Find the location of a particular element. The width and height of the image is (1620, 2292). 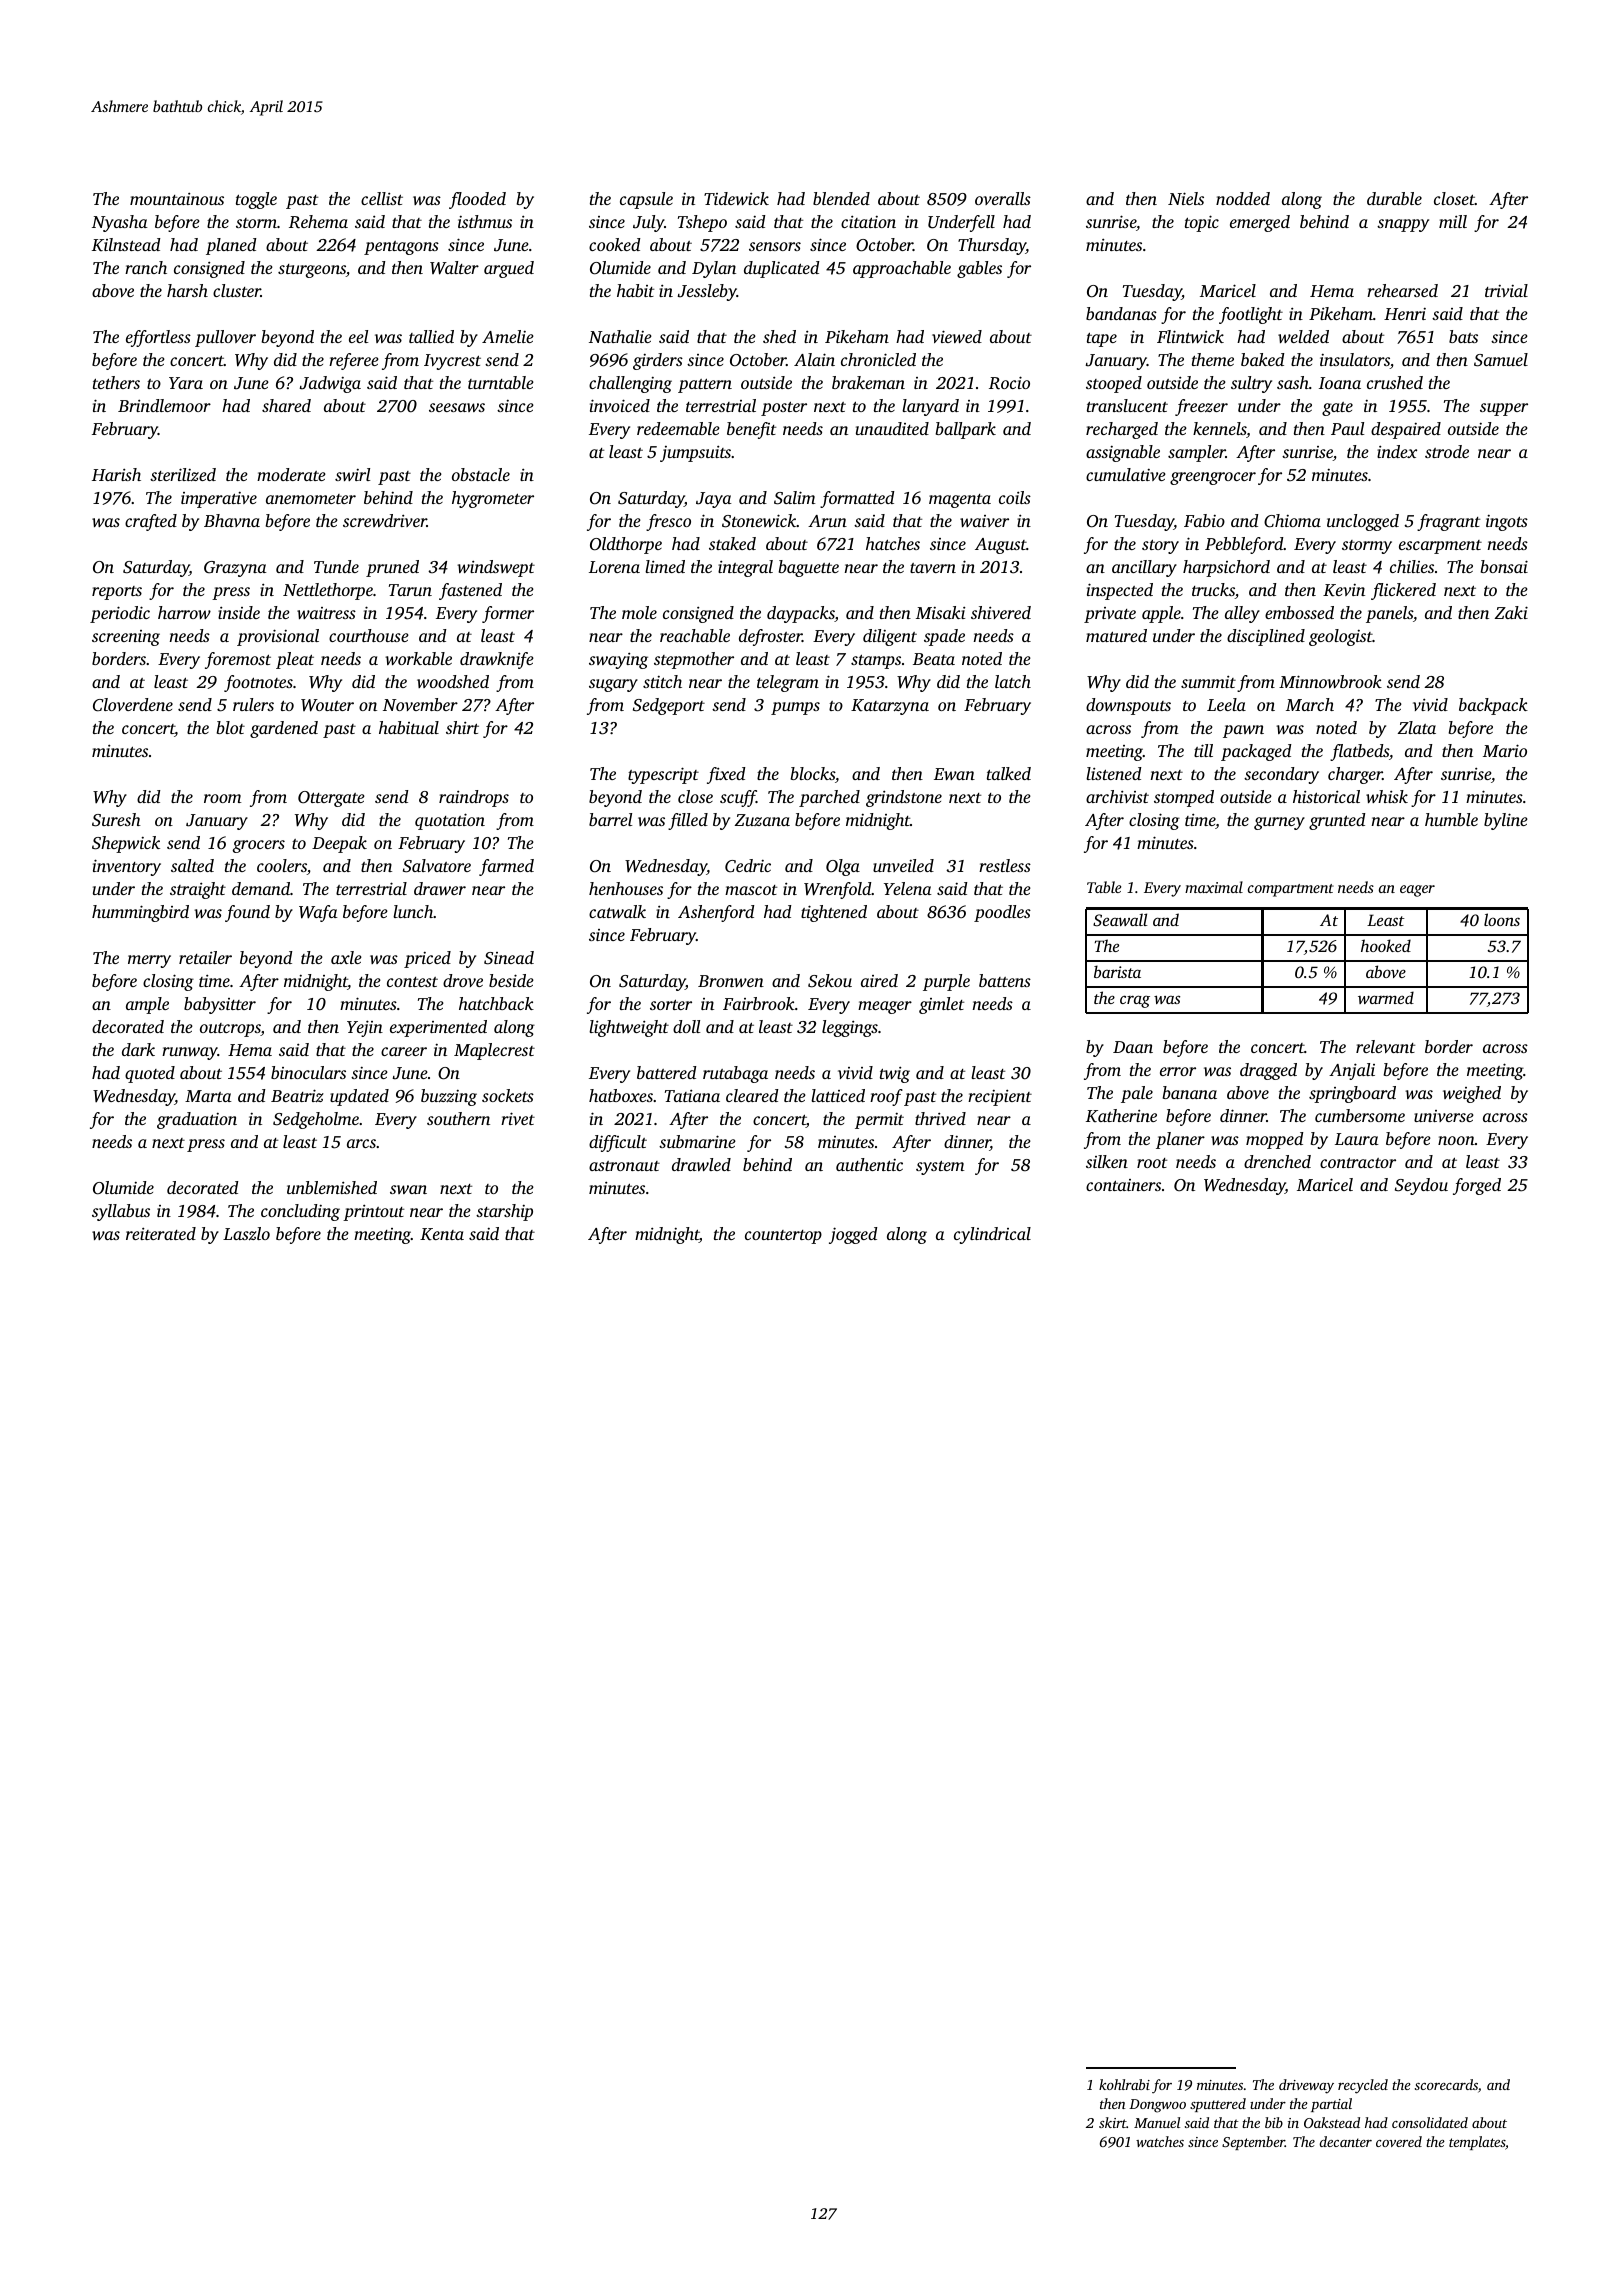

skirt is located at coordinates (1113, 2122).
